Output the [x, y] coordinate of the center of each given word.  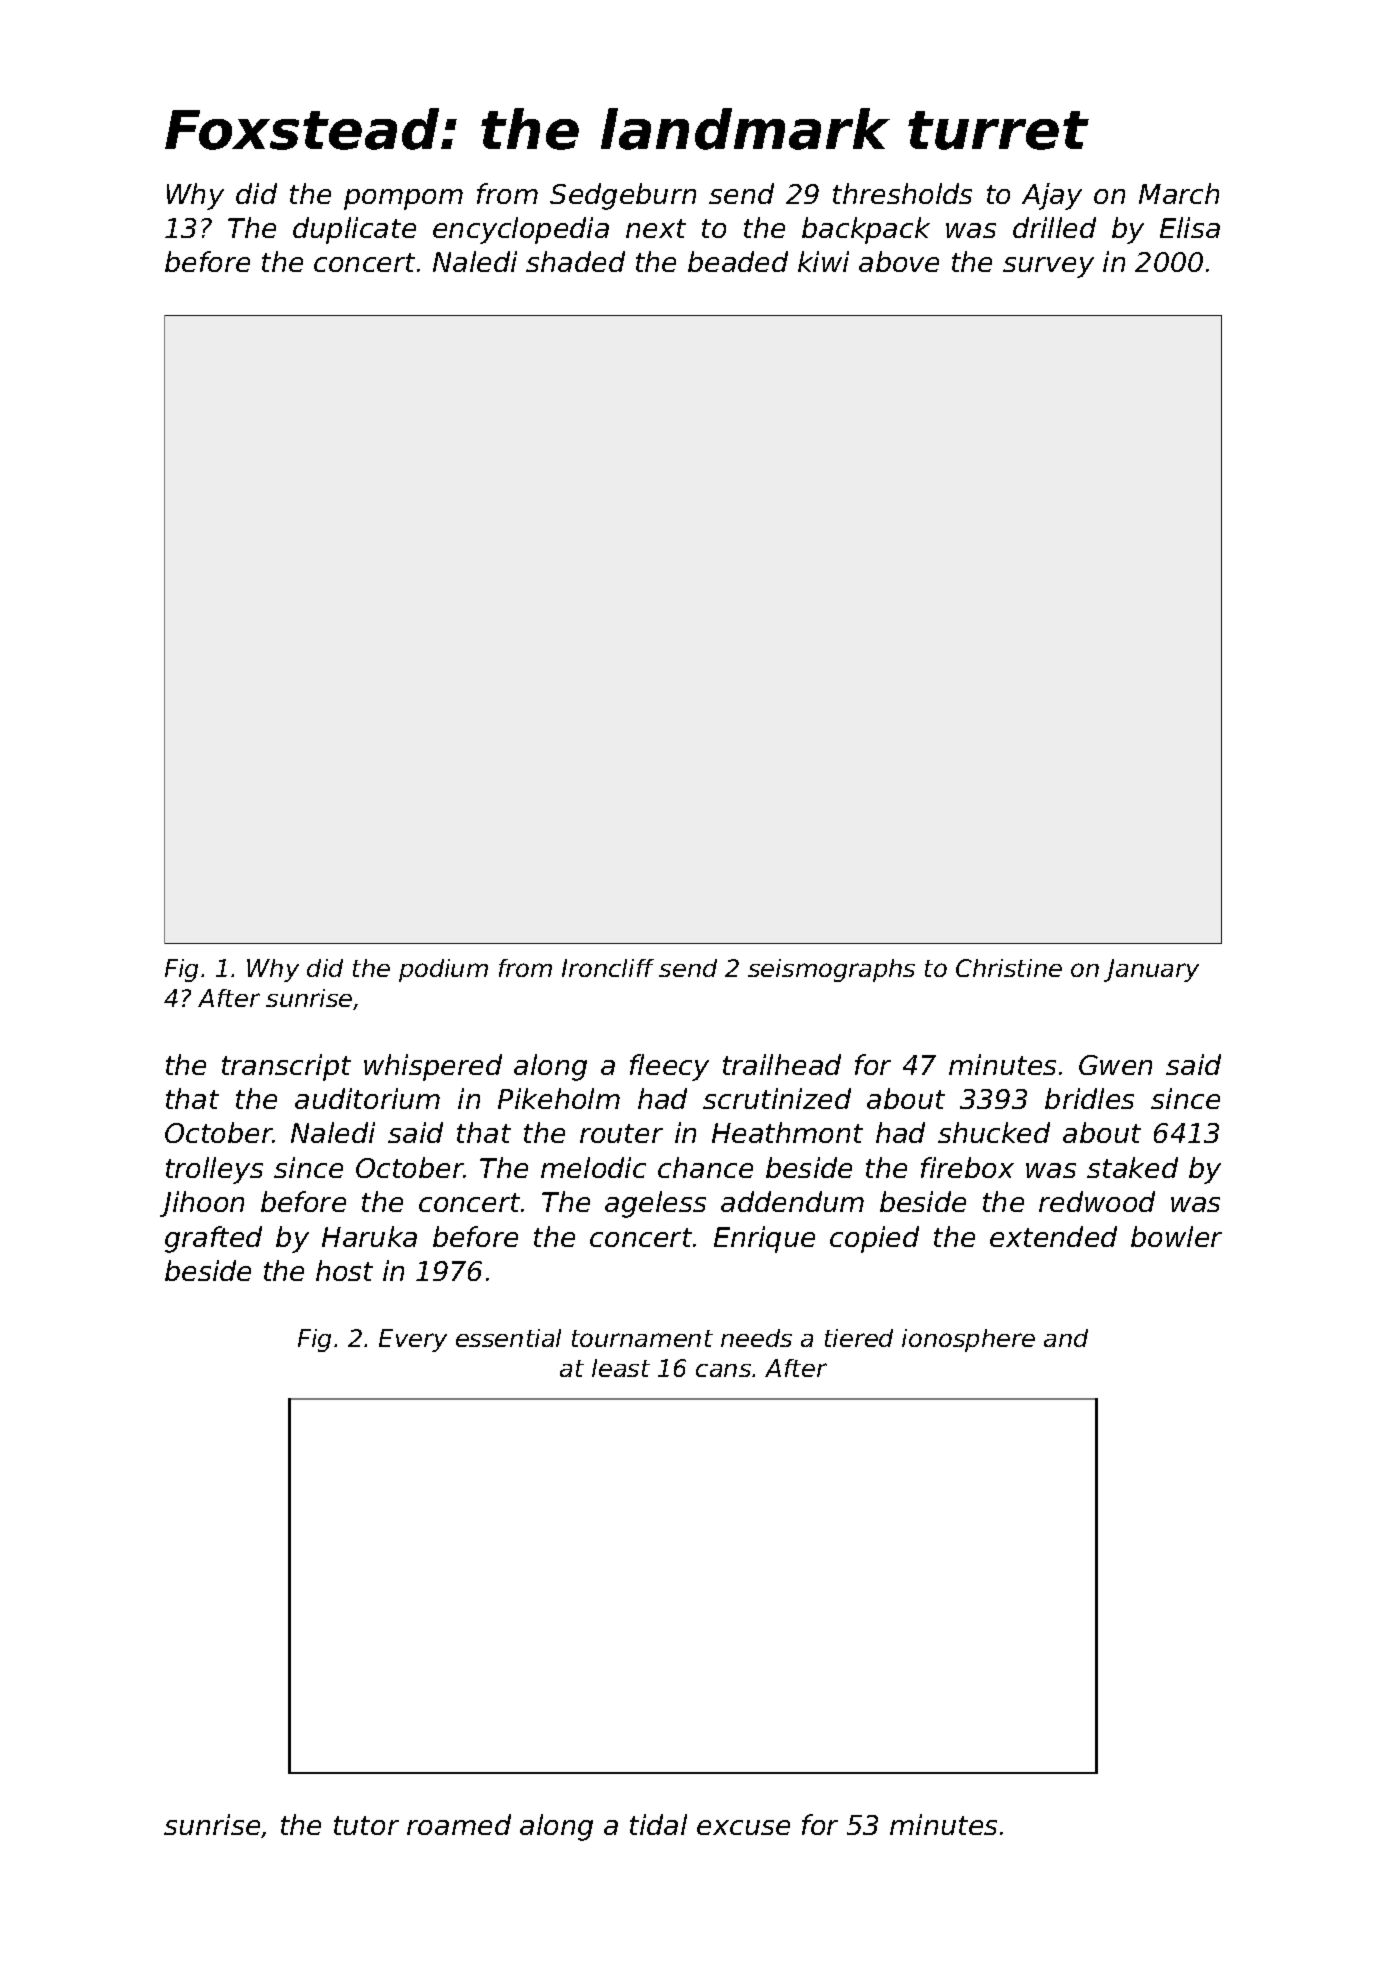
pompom [403, 199]
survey [1048, 267]
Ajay [1052, 196]
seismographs [831, 970]
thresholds [902, 193]
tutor [366, 1825]
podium [443, 970]
